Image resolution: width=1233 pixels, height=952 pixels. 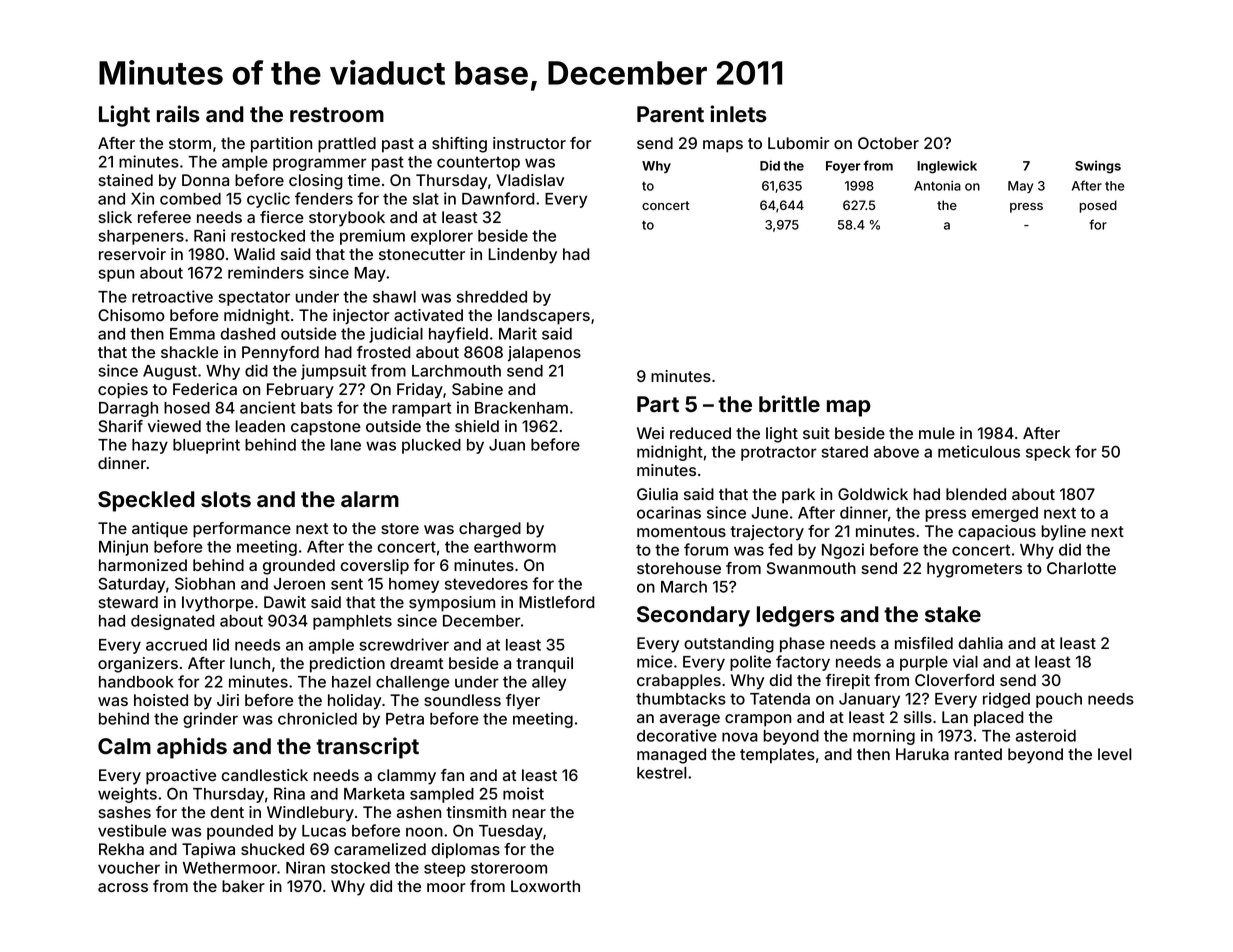 What do you see at coordinates (178, 114) in the document?
I see `rails` at bounding box center [178, 114].
